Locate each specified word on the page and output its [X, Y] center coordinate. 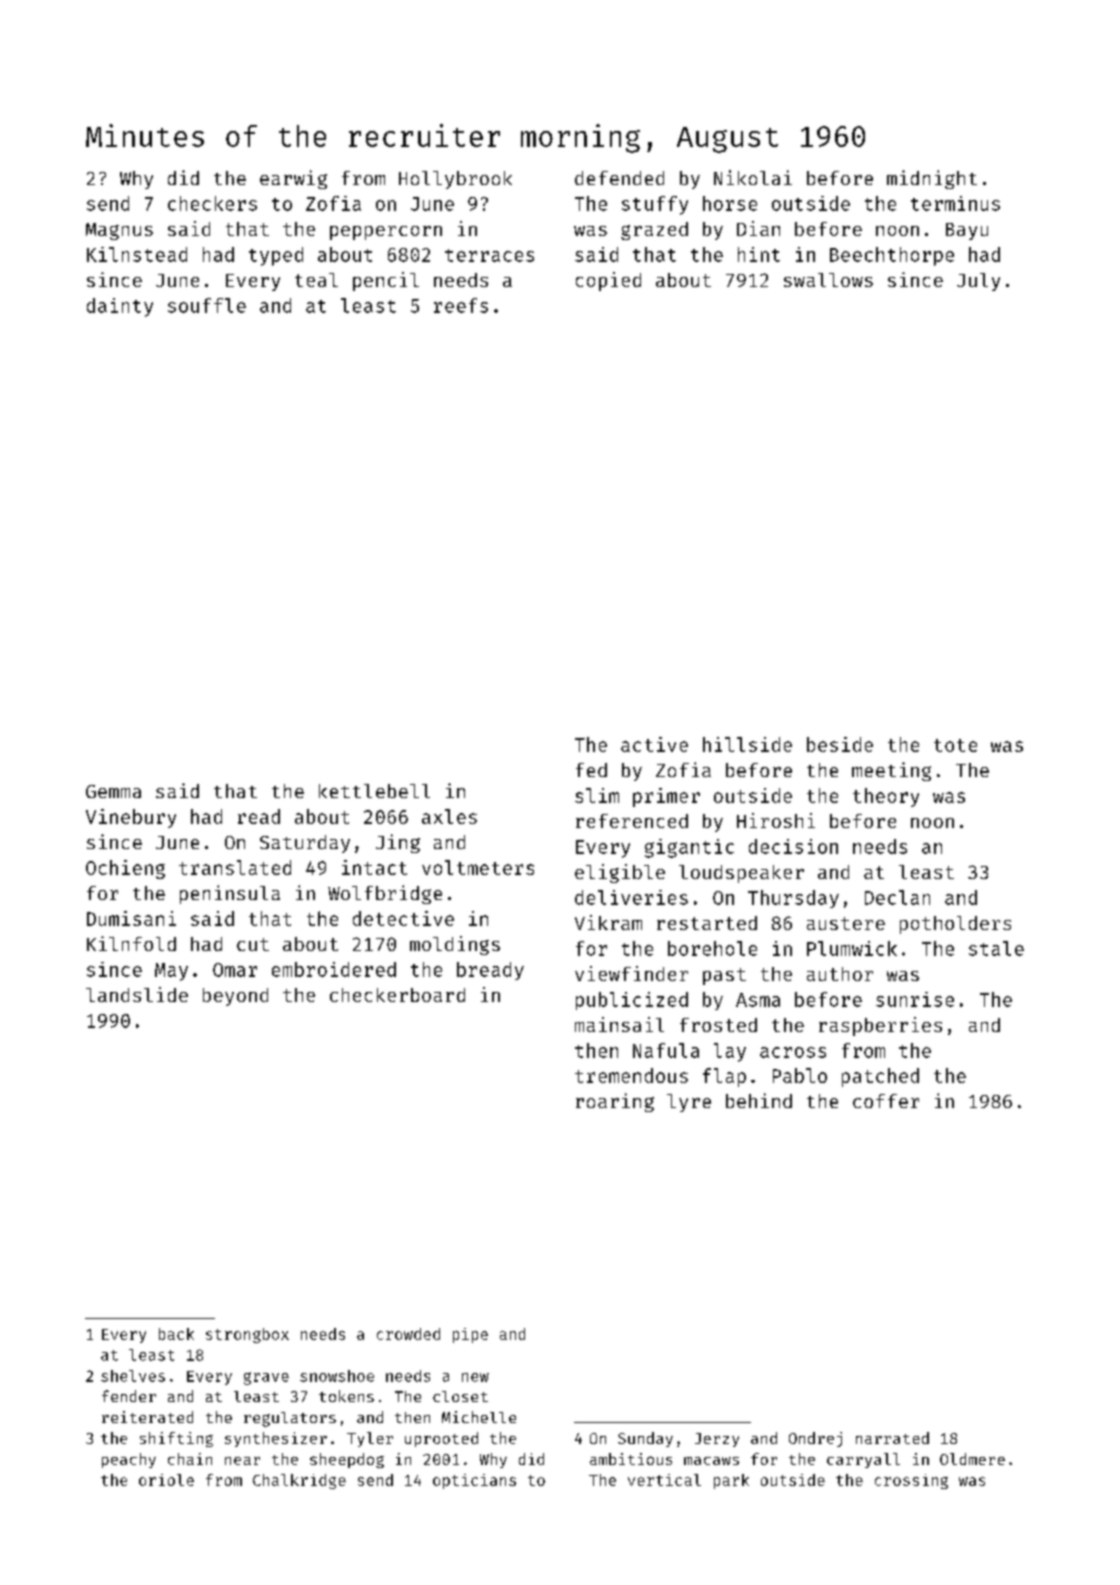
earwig [293, 179]
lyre [689, 1103]
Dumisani [131, 918]
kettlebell [374, 791]
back [176, 1334]
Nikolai [753, 177]
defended [619, 178]
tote [955, 745]
